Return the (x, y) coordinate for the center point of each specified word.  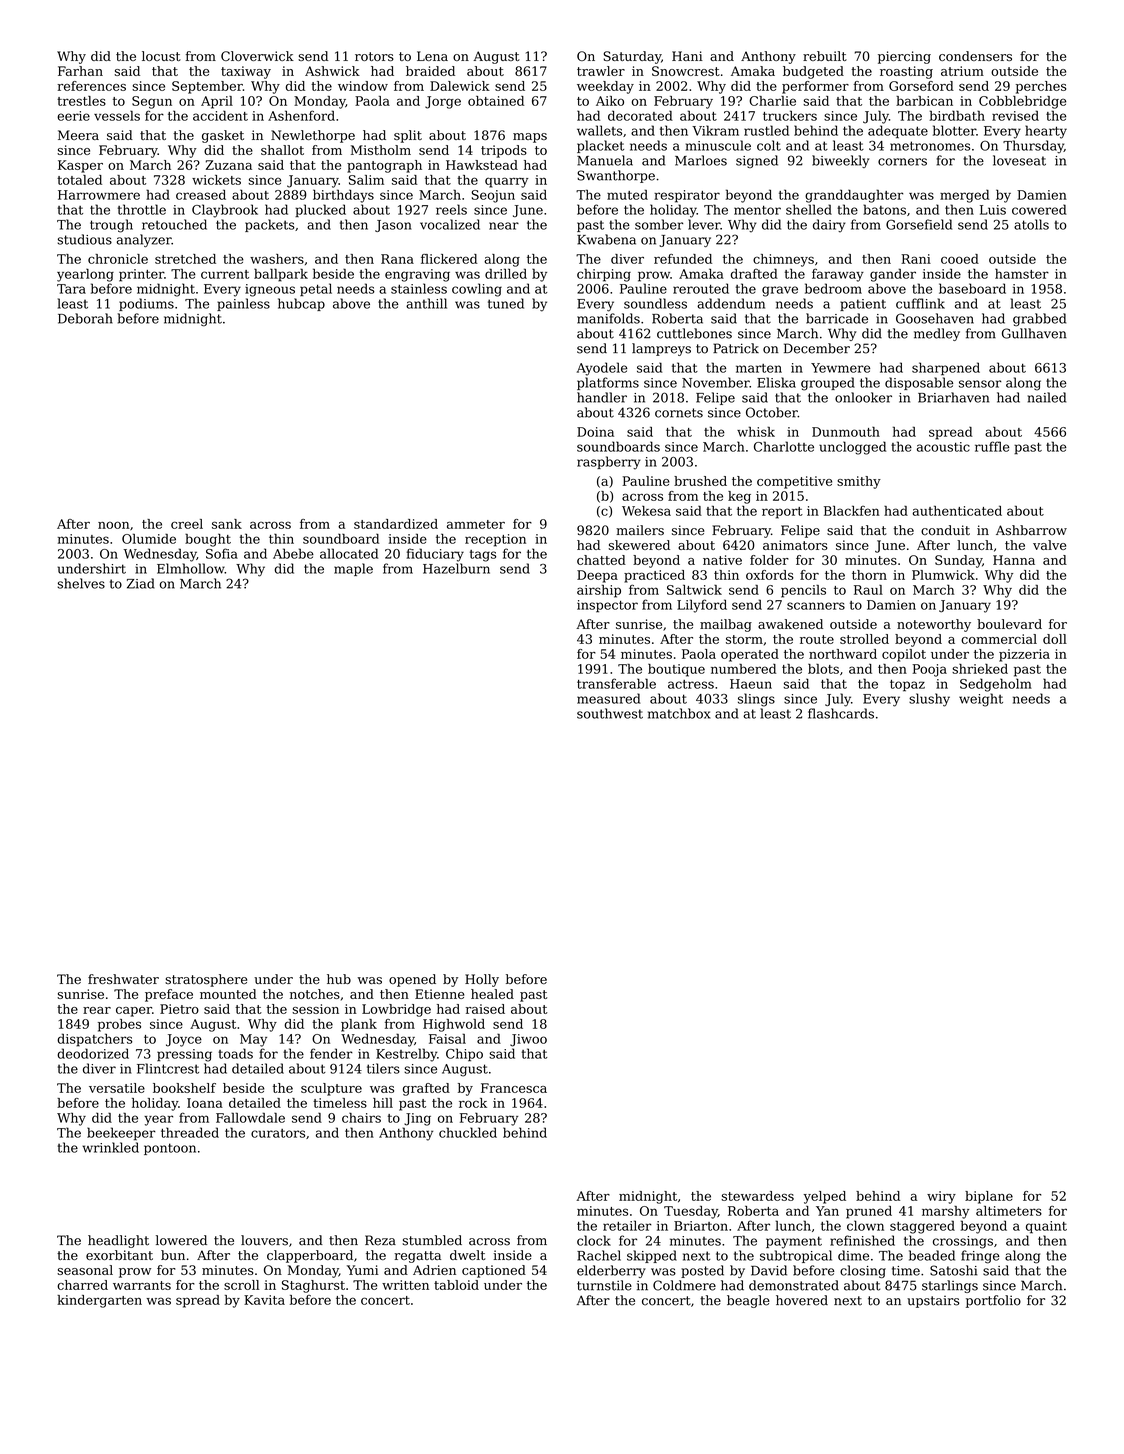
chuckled (468, 1132)
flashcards (841, 713)
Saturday (632, 57)
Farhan (80, 71)
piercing (904, 57)
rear (97, 1010)
